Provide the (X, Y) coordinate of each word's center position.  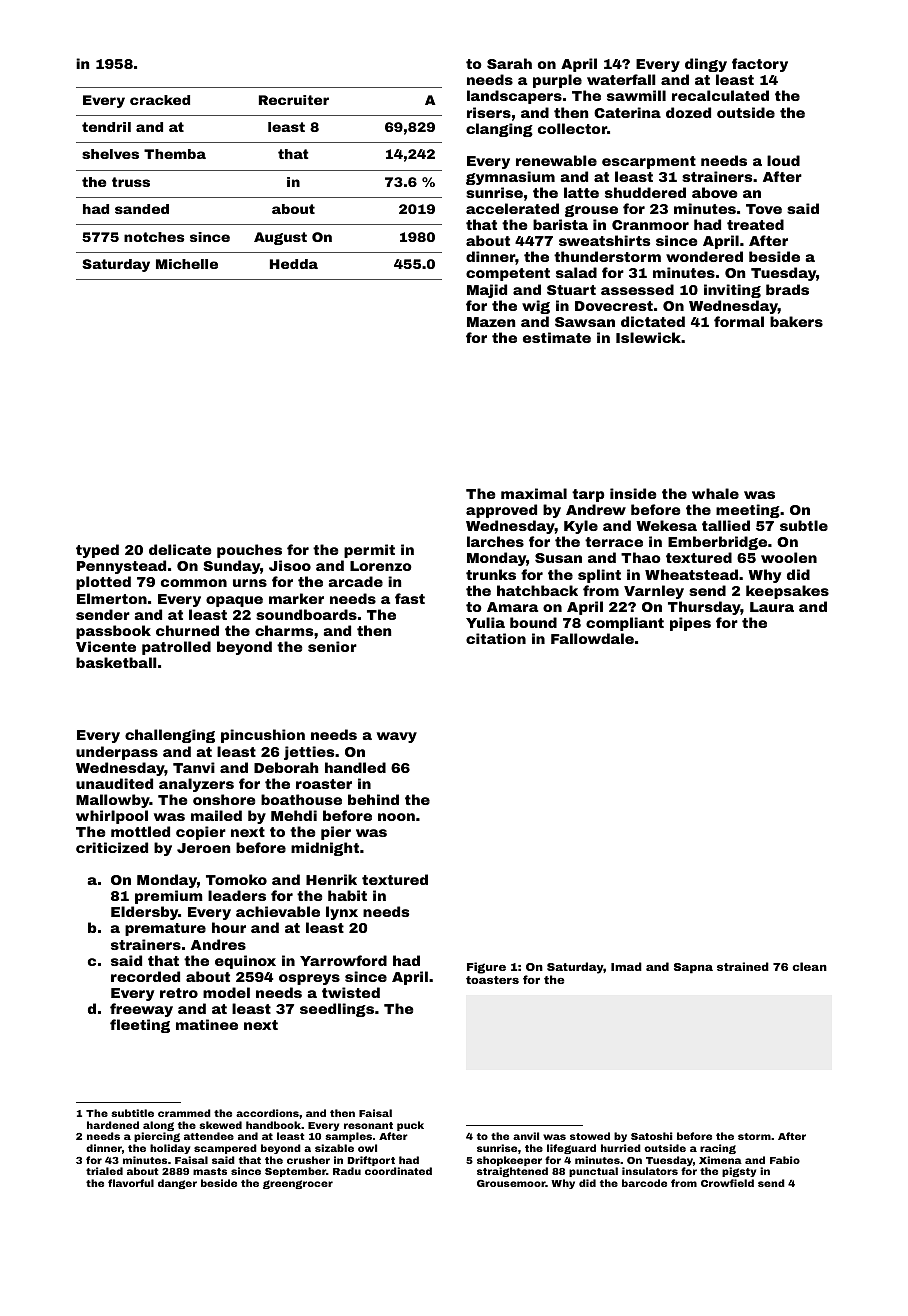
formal (739, 321)
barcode (644, 1183)
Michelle (187, 264)
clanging (499, 130)
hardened (113, 1125)
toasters (492, 980)
